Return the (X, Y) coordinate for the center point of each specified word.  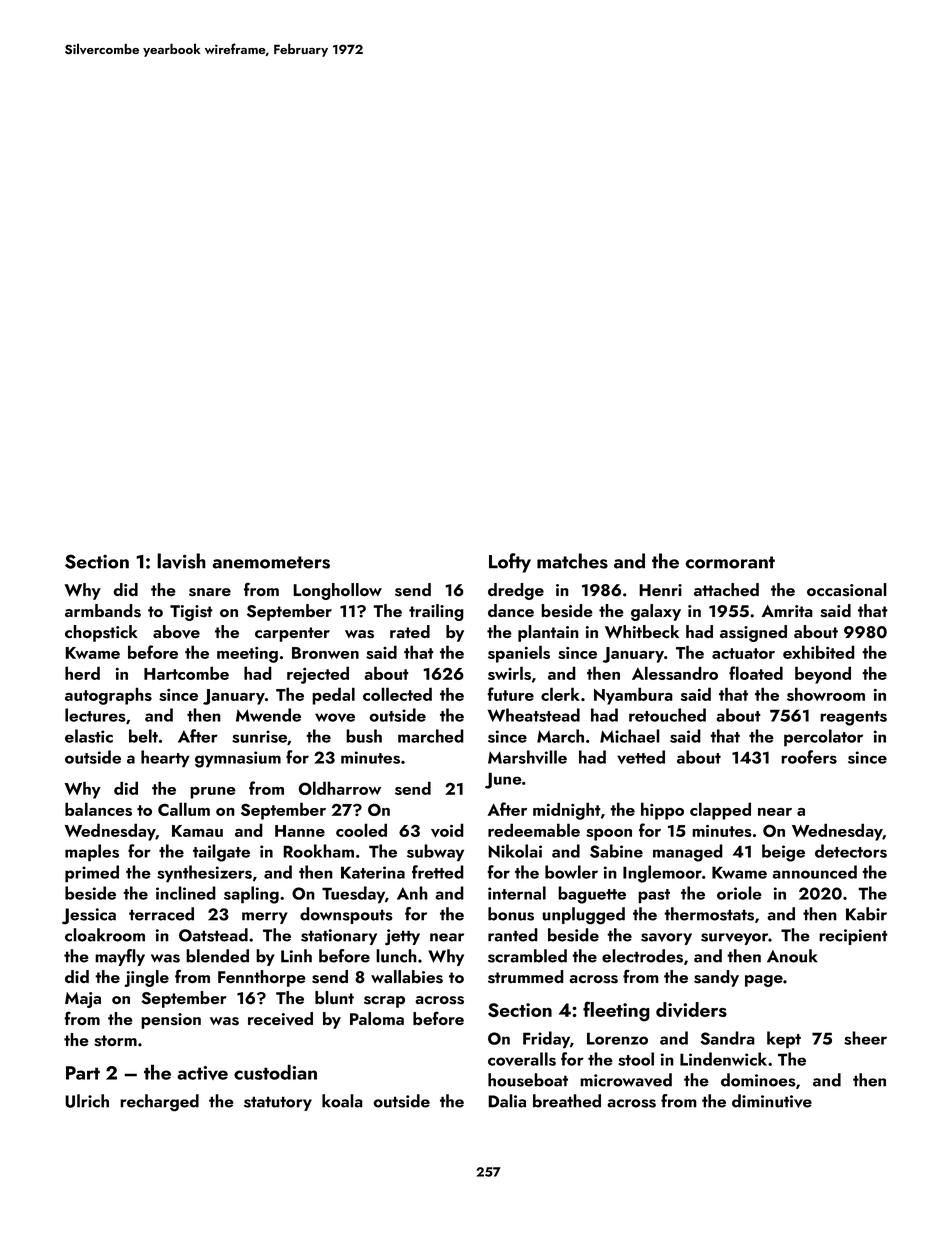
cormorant (730, 562)
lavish (181, 561)
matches (572, 561)
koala (342, 1101)
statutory (278, 1103)
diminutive (772, 1101)
